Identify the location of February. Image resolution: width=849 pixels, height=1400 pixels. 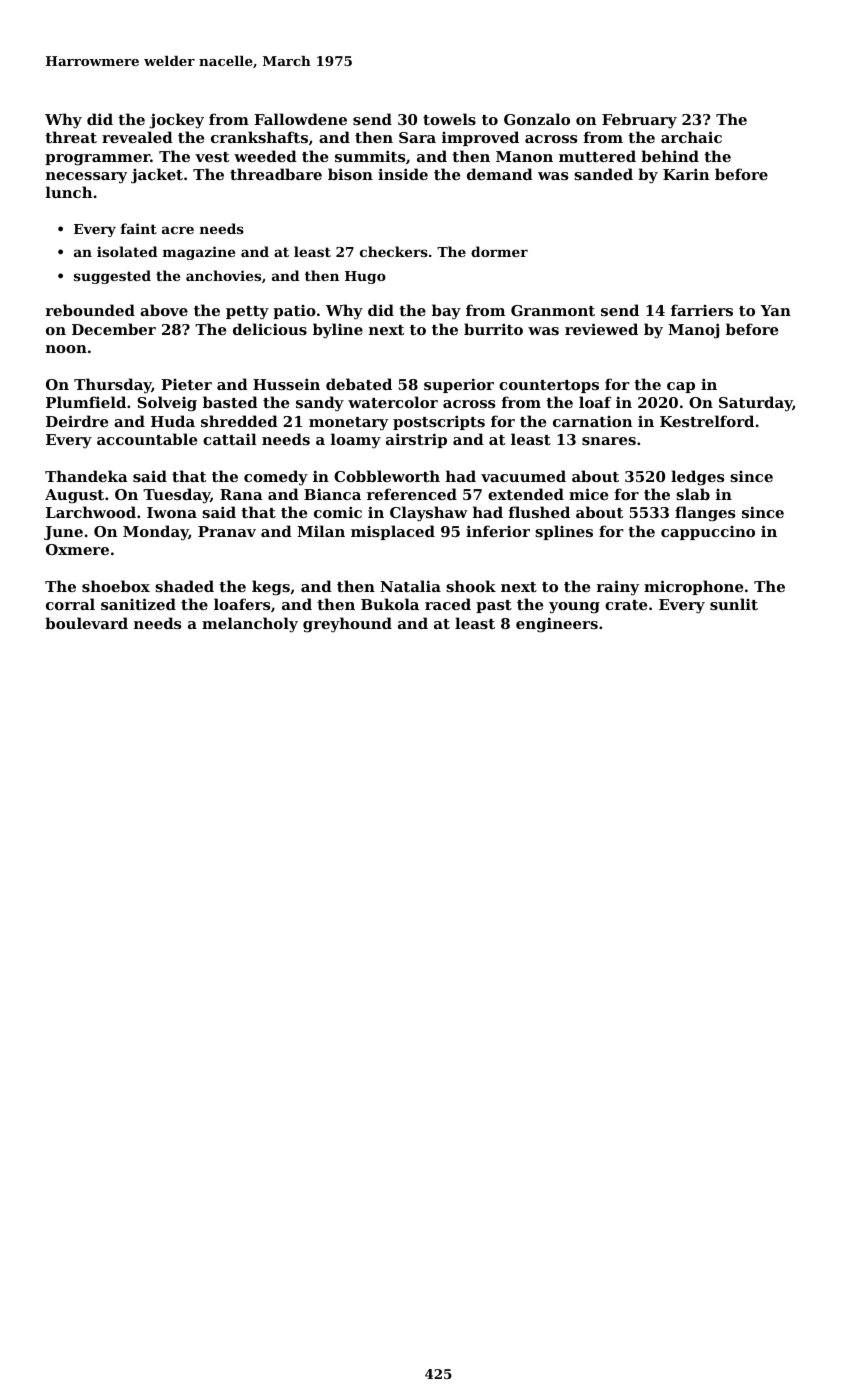
(639, 121).
